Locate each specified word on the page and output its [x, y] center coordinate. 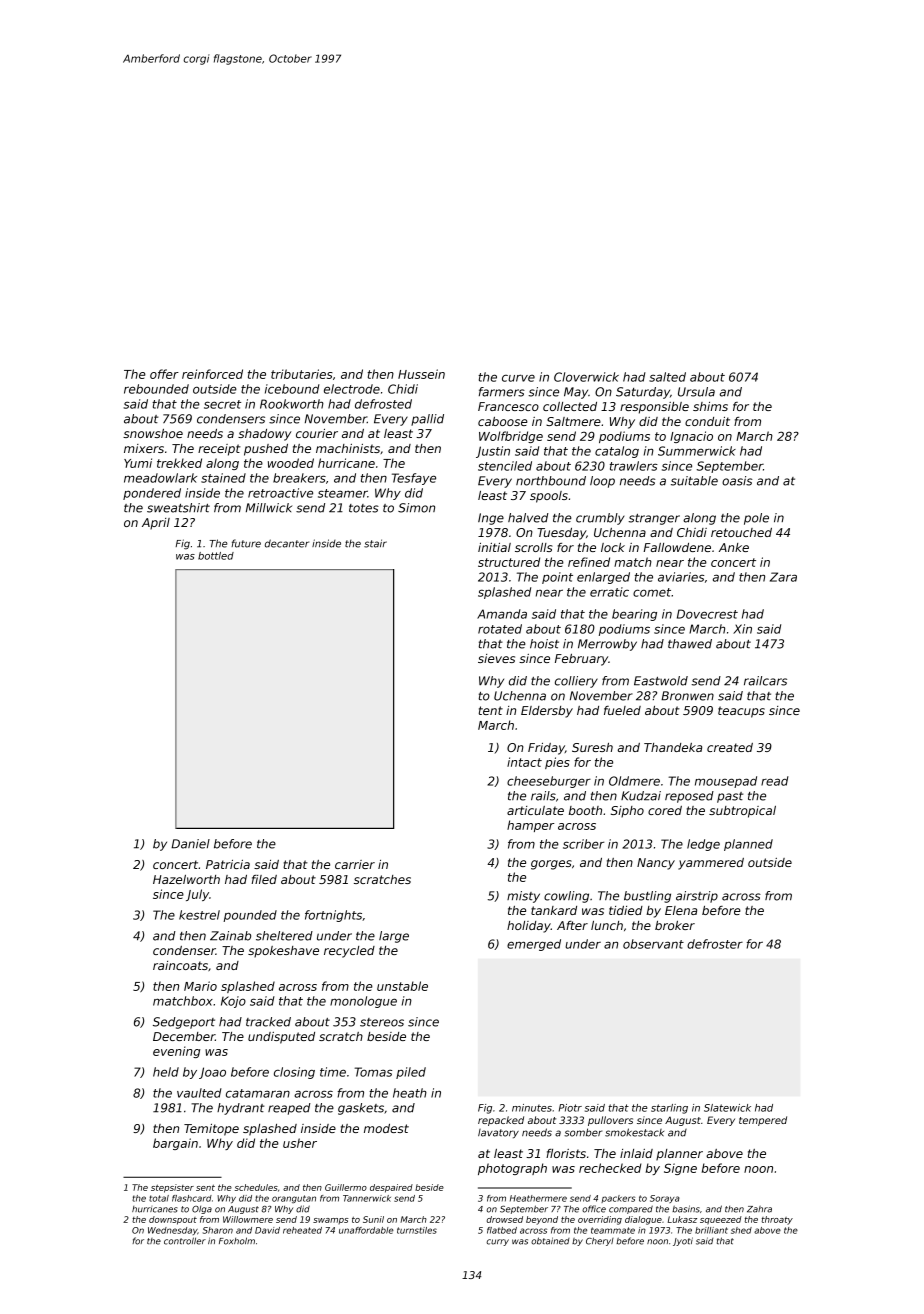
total [159, 1198]
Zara [783, 577]
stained [223, 478]
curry [497, 1242]
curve [518, 378]
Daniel [190, 844]
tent [491, 710]
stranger [654, 519]
